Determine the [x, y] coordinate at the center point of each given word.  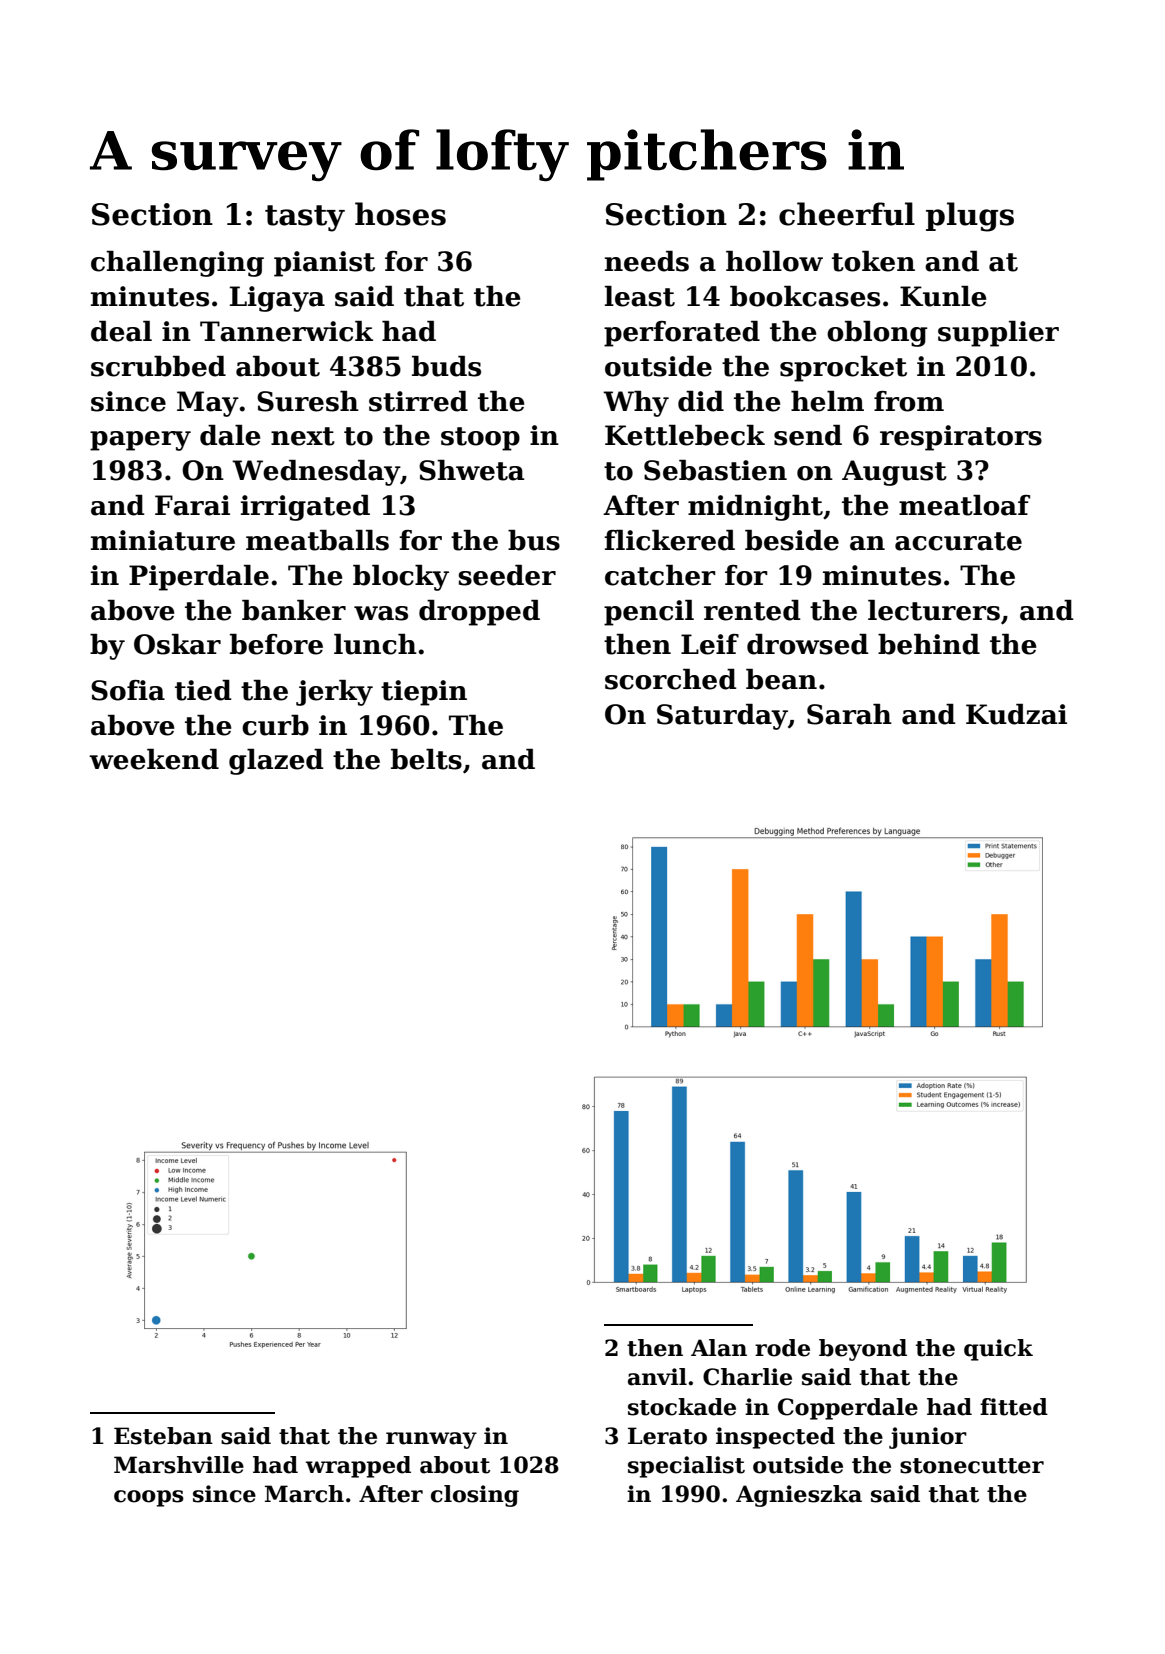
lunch [375, 644]
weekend [154, 759]
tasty [305, 218]
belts [426, 759]
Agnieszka [799, 1496]
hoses [400, 214]
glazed [276, 762]
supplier [998, 334]
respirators [961, 438]
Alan [719, 1348]
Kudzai [1016, 714]
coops [149, 1498]
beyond [863, 1350]
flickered [669, 540]
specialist [686, 1467]
